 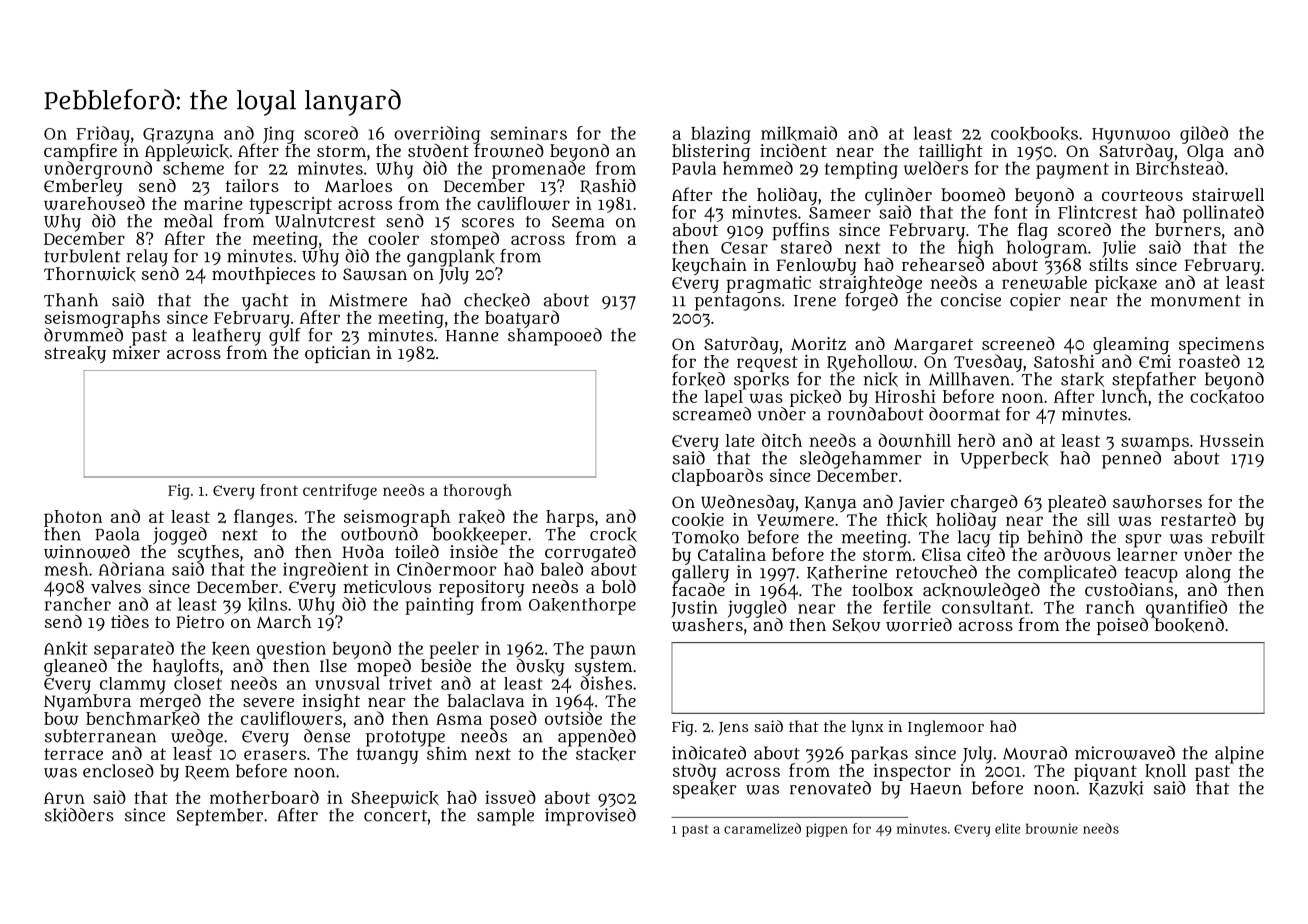 I want to click on kilns, so click(x=267, y=604).
